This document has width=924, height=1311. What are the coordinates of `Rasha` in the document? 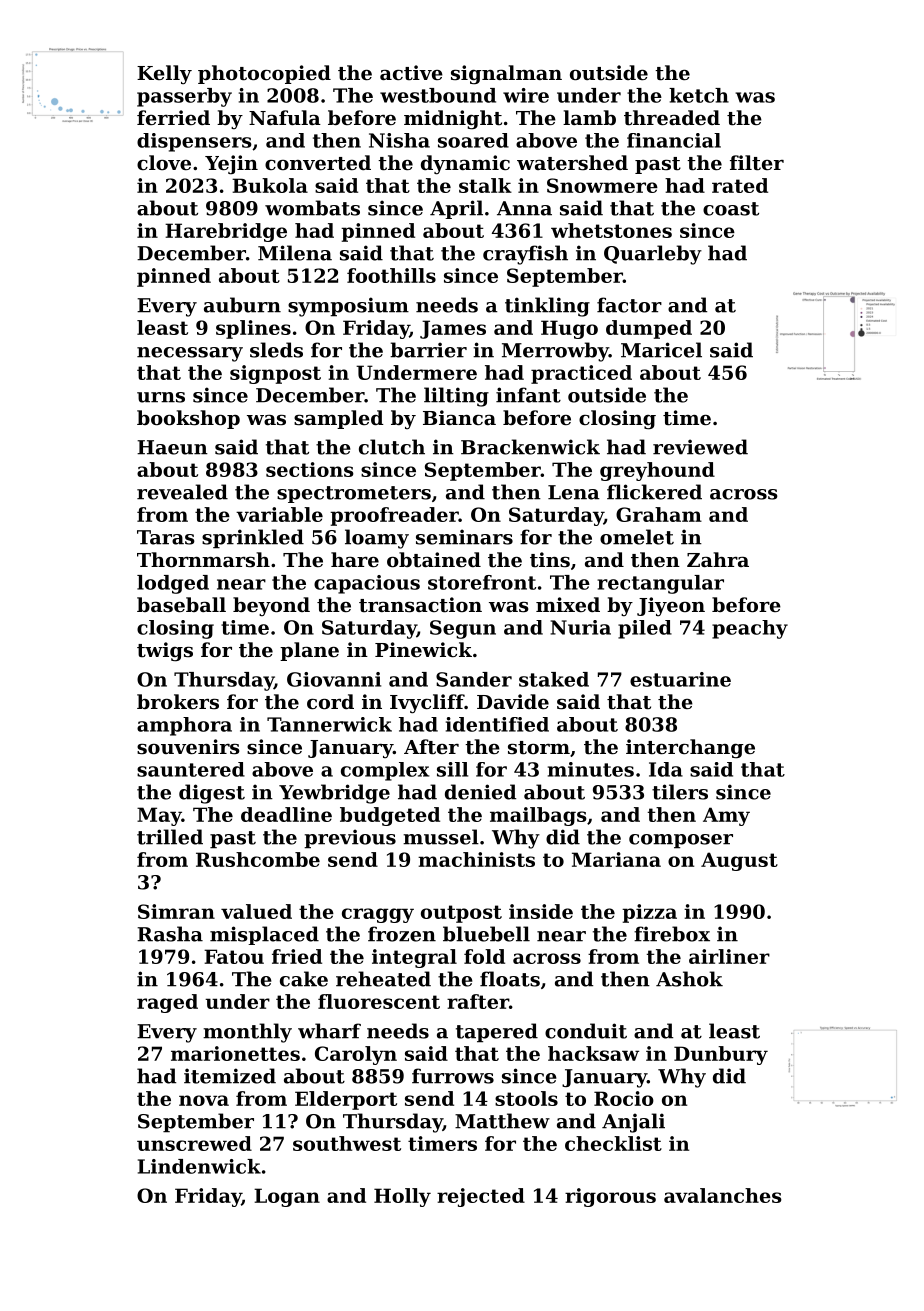 It's located at (170, 934).
